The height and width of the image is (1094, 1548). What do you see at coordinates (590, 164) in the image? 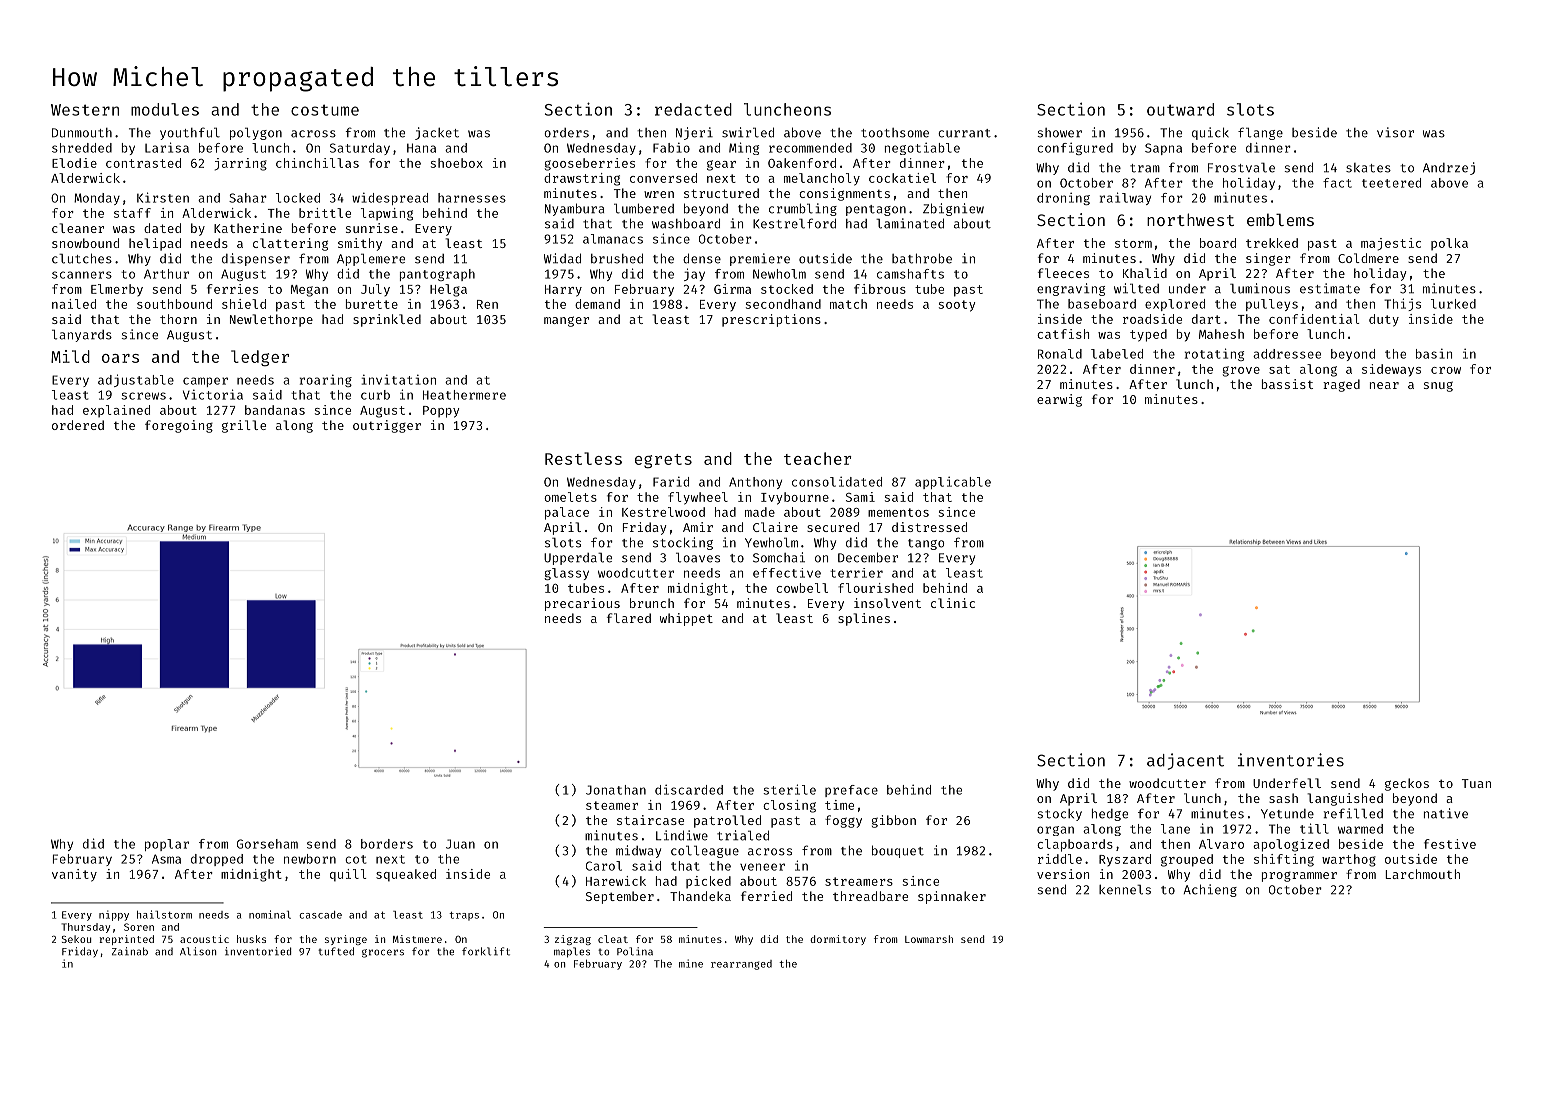
I see `gooseberries` at bounding box center [590, 164].
